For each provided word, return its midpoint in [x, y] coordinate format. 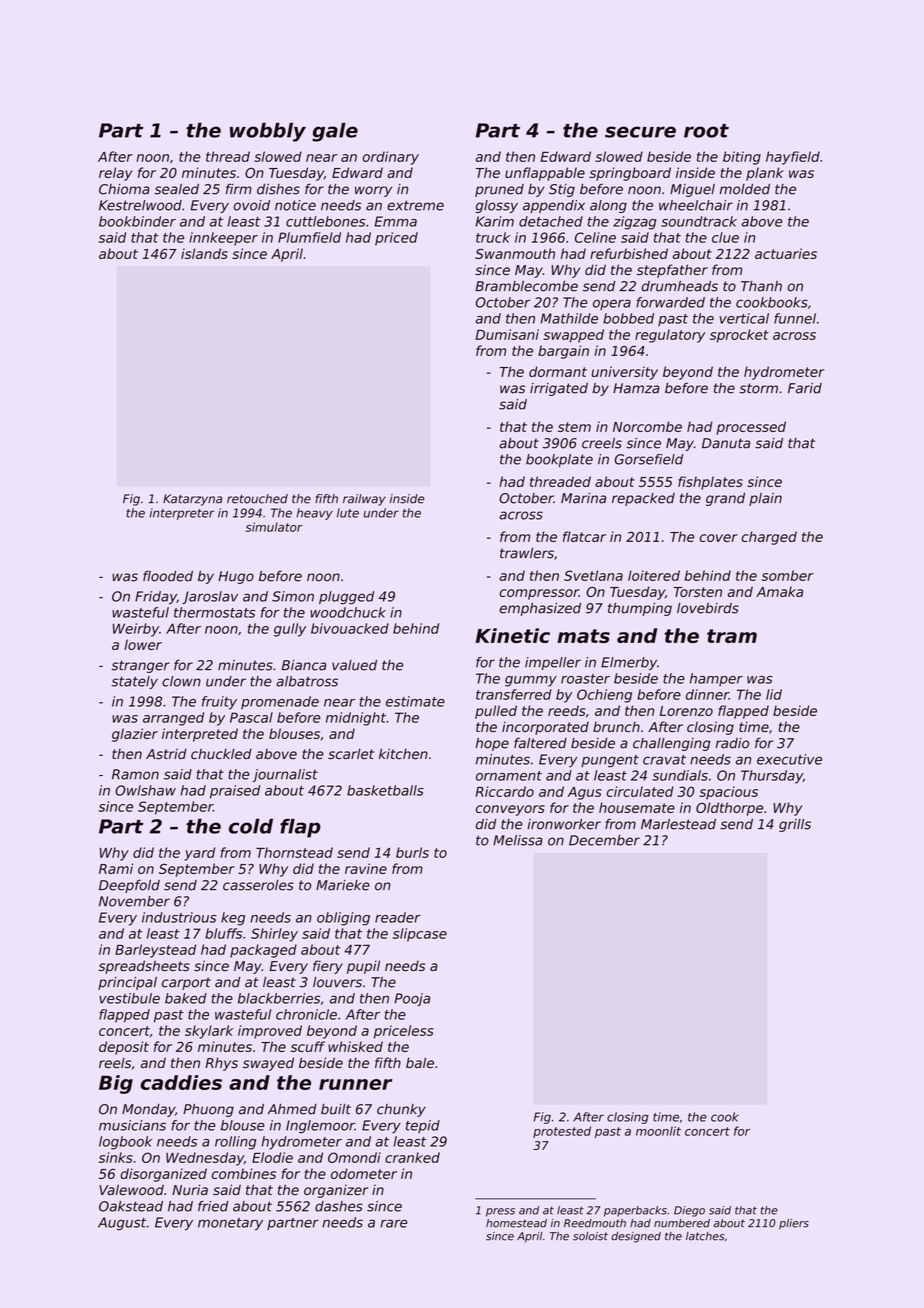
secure [640, 132]
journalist [285, 775]
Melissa [518, 840]
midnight [356, 719]
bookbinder [137, 221]
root [706, 131]
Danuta [726, 443]
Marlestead [678, 824]
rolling [236, 1143]
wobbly [268, 132]
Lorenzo [686, 711]
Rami [116, 868]
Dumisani [507, 334]
